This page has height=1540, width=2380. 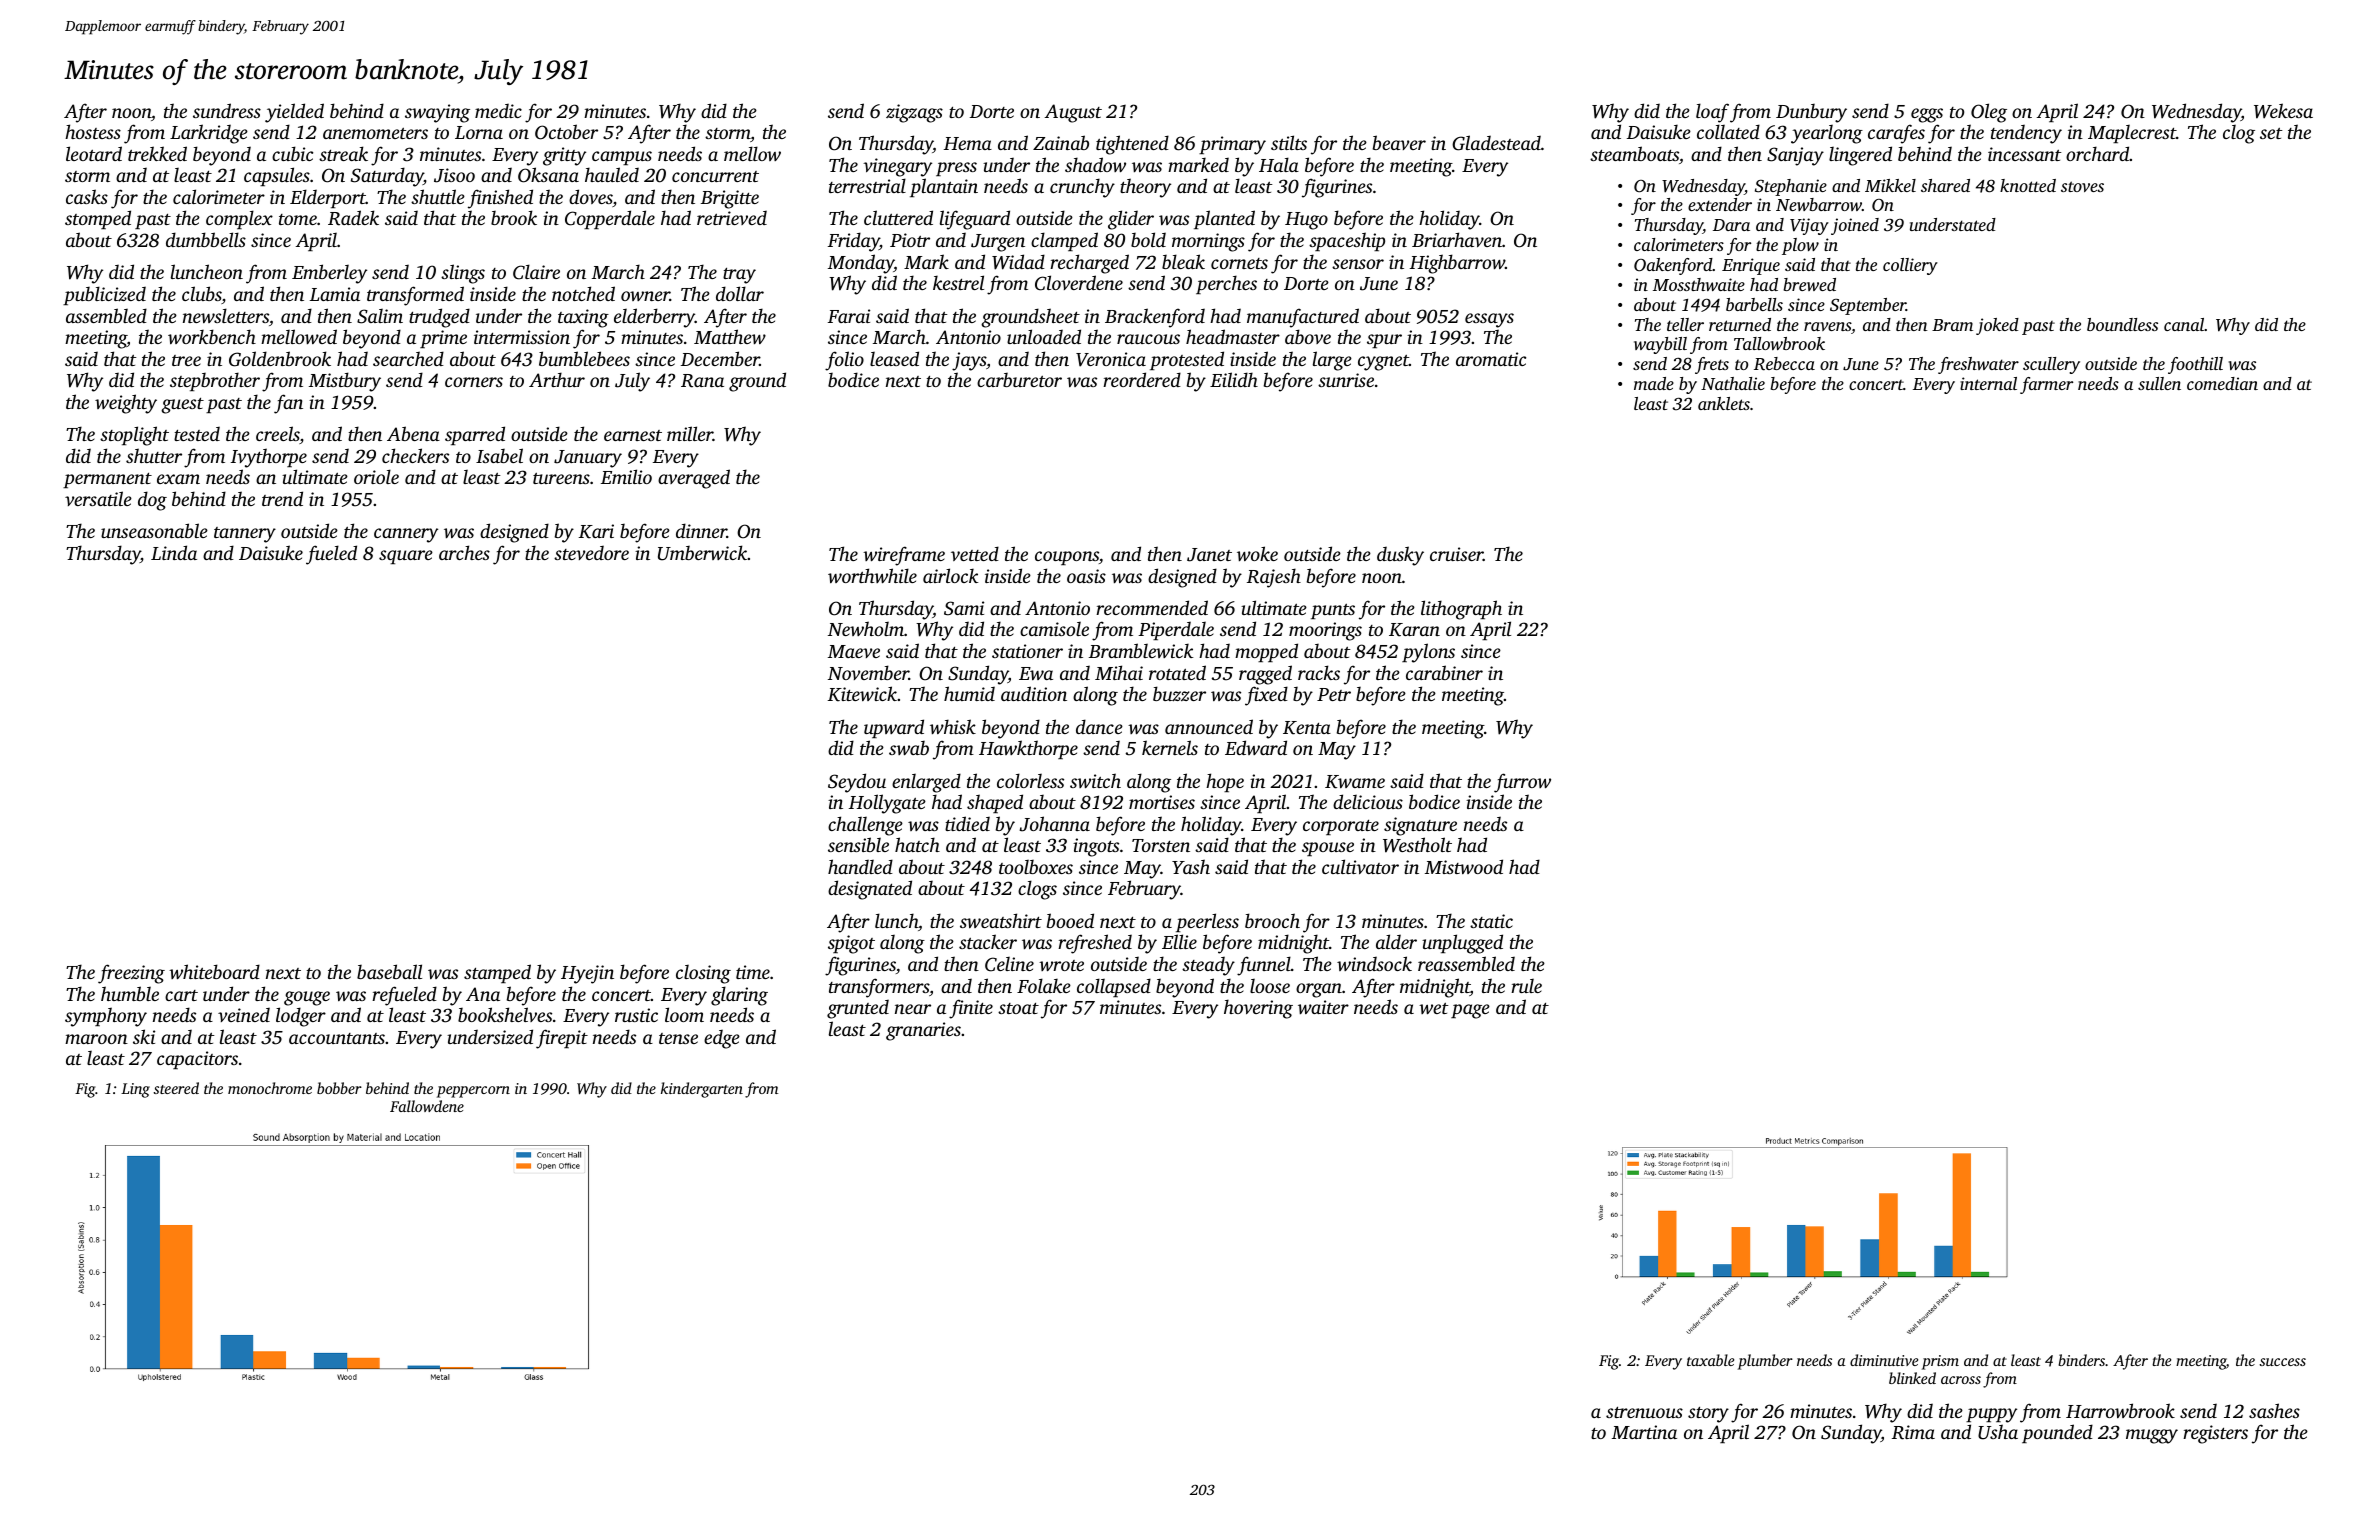 I want to click on Emberley, so click(x=329, y=274).
